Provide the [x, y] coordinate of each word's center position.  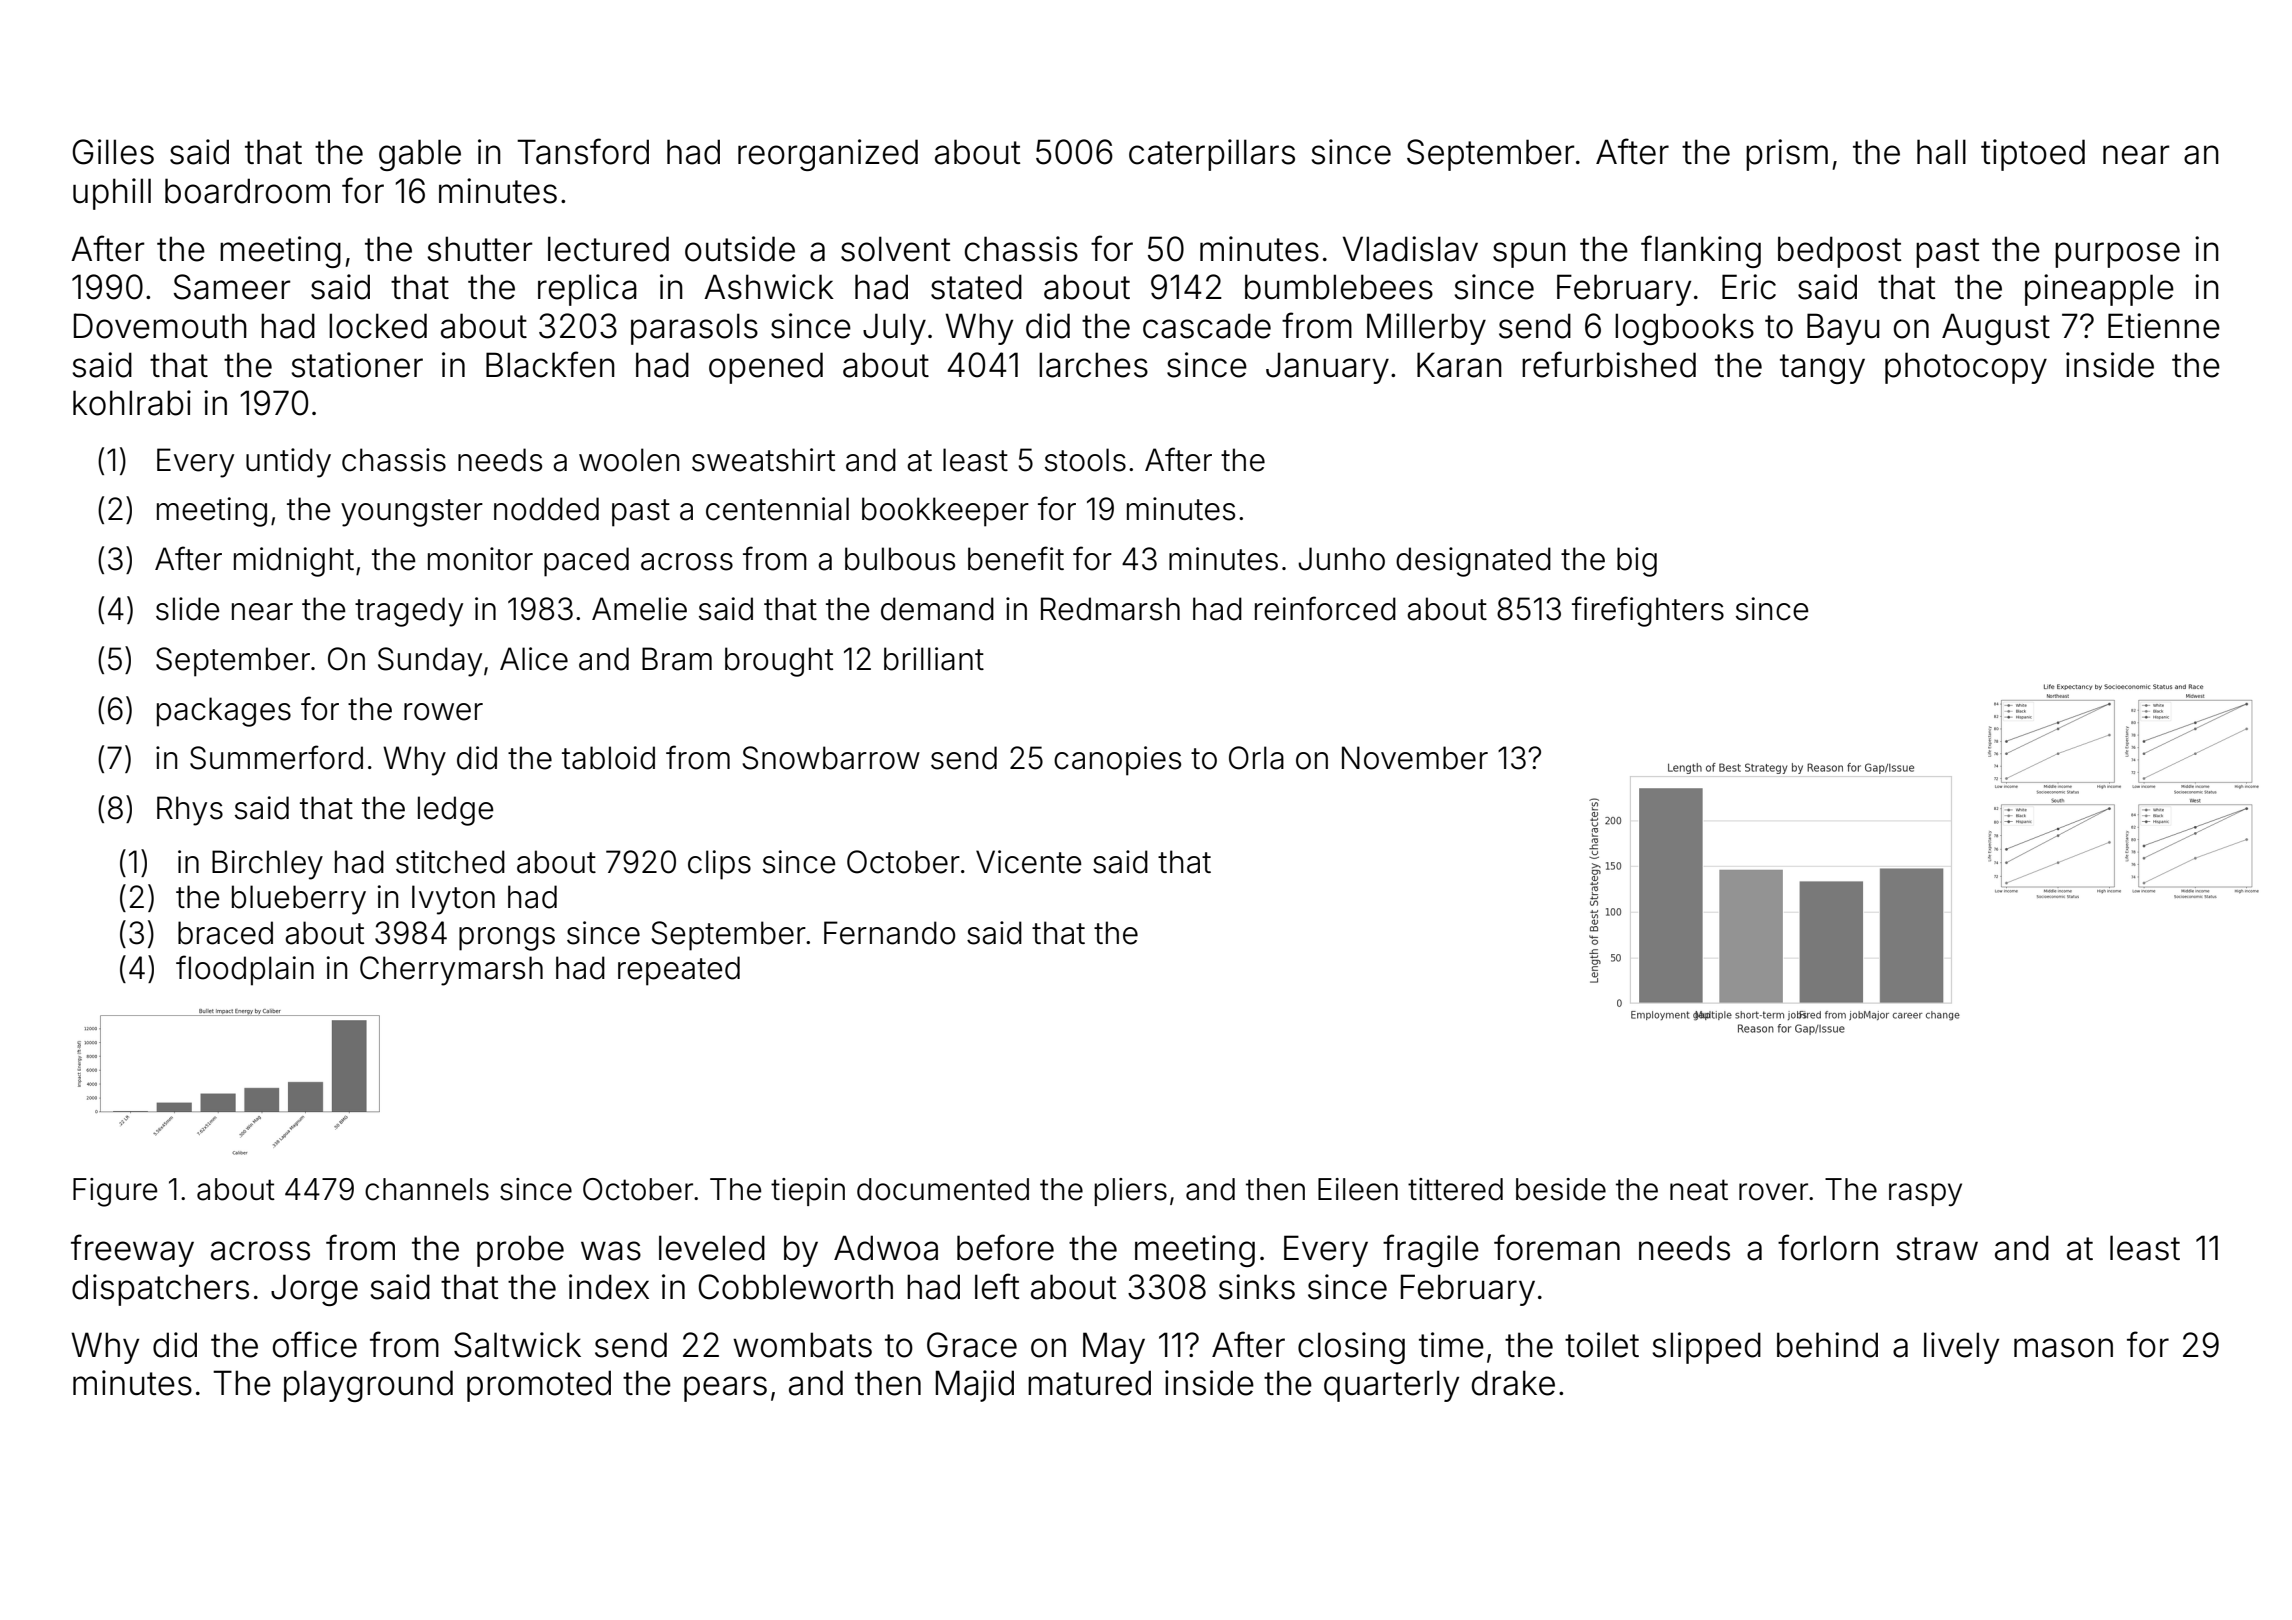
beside [1561, 1189]
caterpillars [1212, 155]
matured [1089, 1383]
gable [420, 155]
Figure [115, 1192]
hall [1941, 152]
